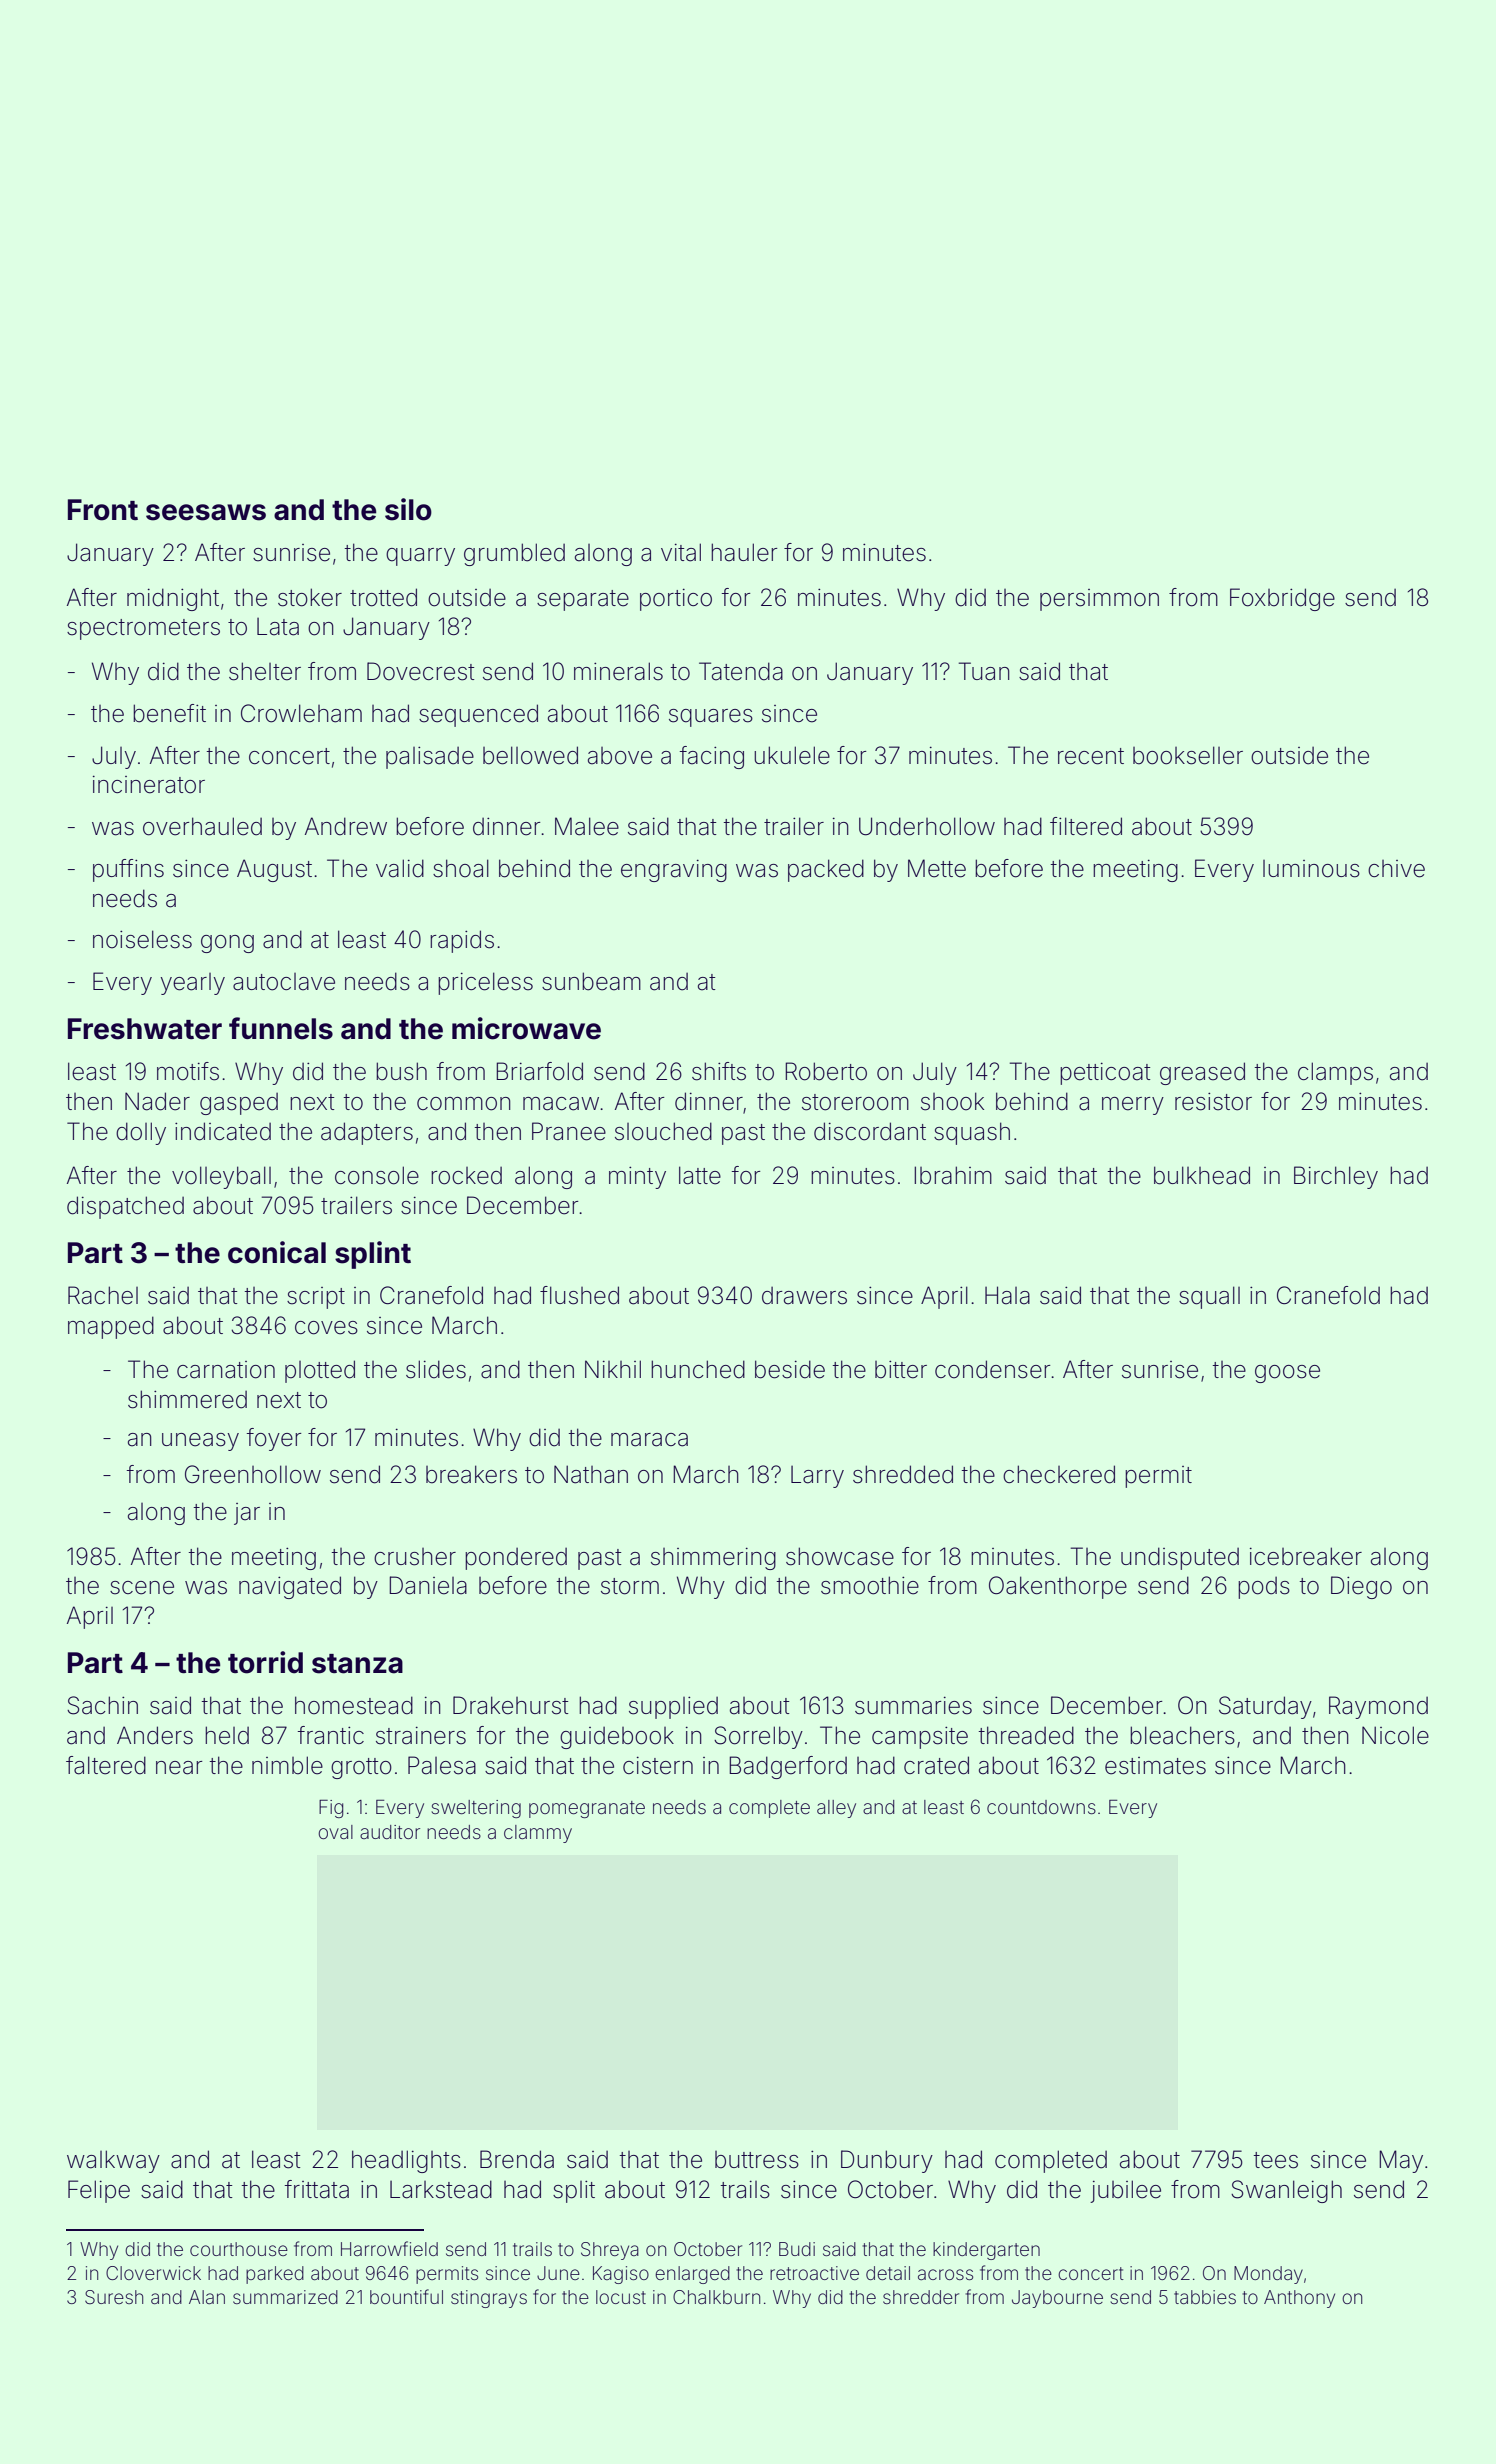 This screenshot has height=2464, width=1496. What do you see at coordinates (744, 552) in the screenshot?
I see `hauler` at bounding box center [744, 552].
